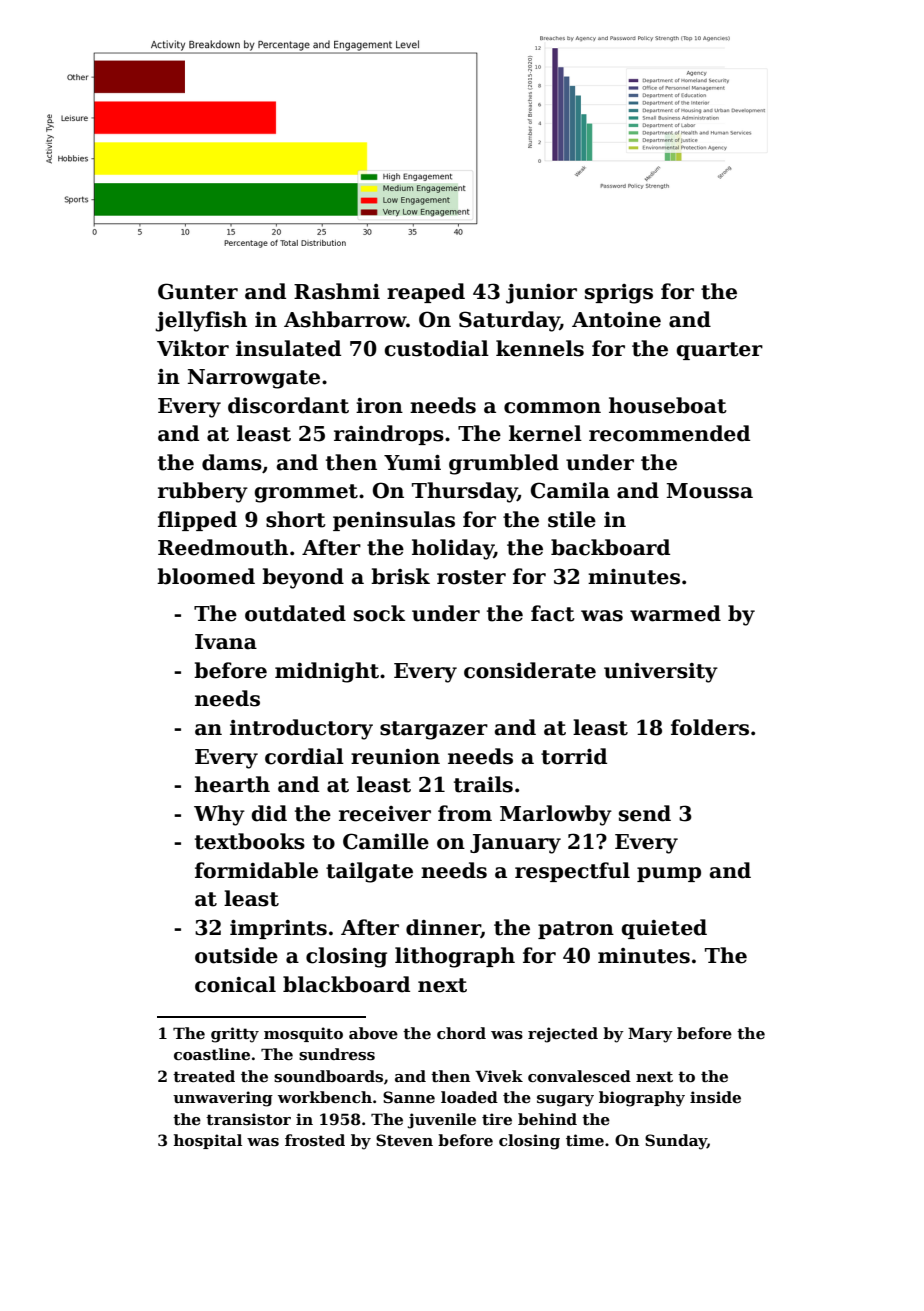 The height and width of the screenshot is (1311, 924). Describe the element at coordinates (669, 433) in the screenshot. I see `recommended` at that location.
